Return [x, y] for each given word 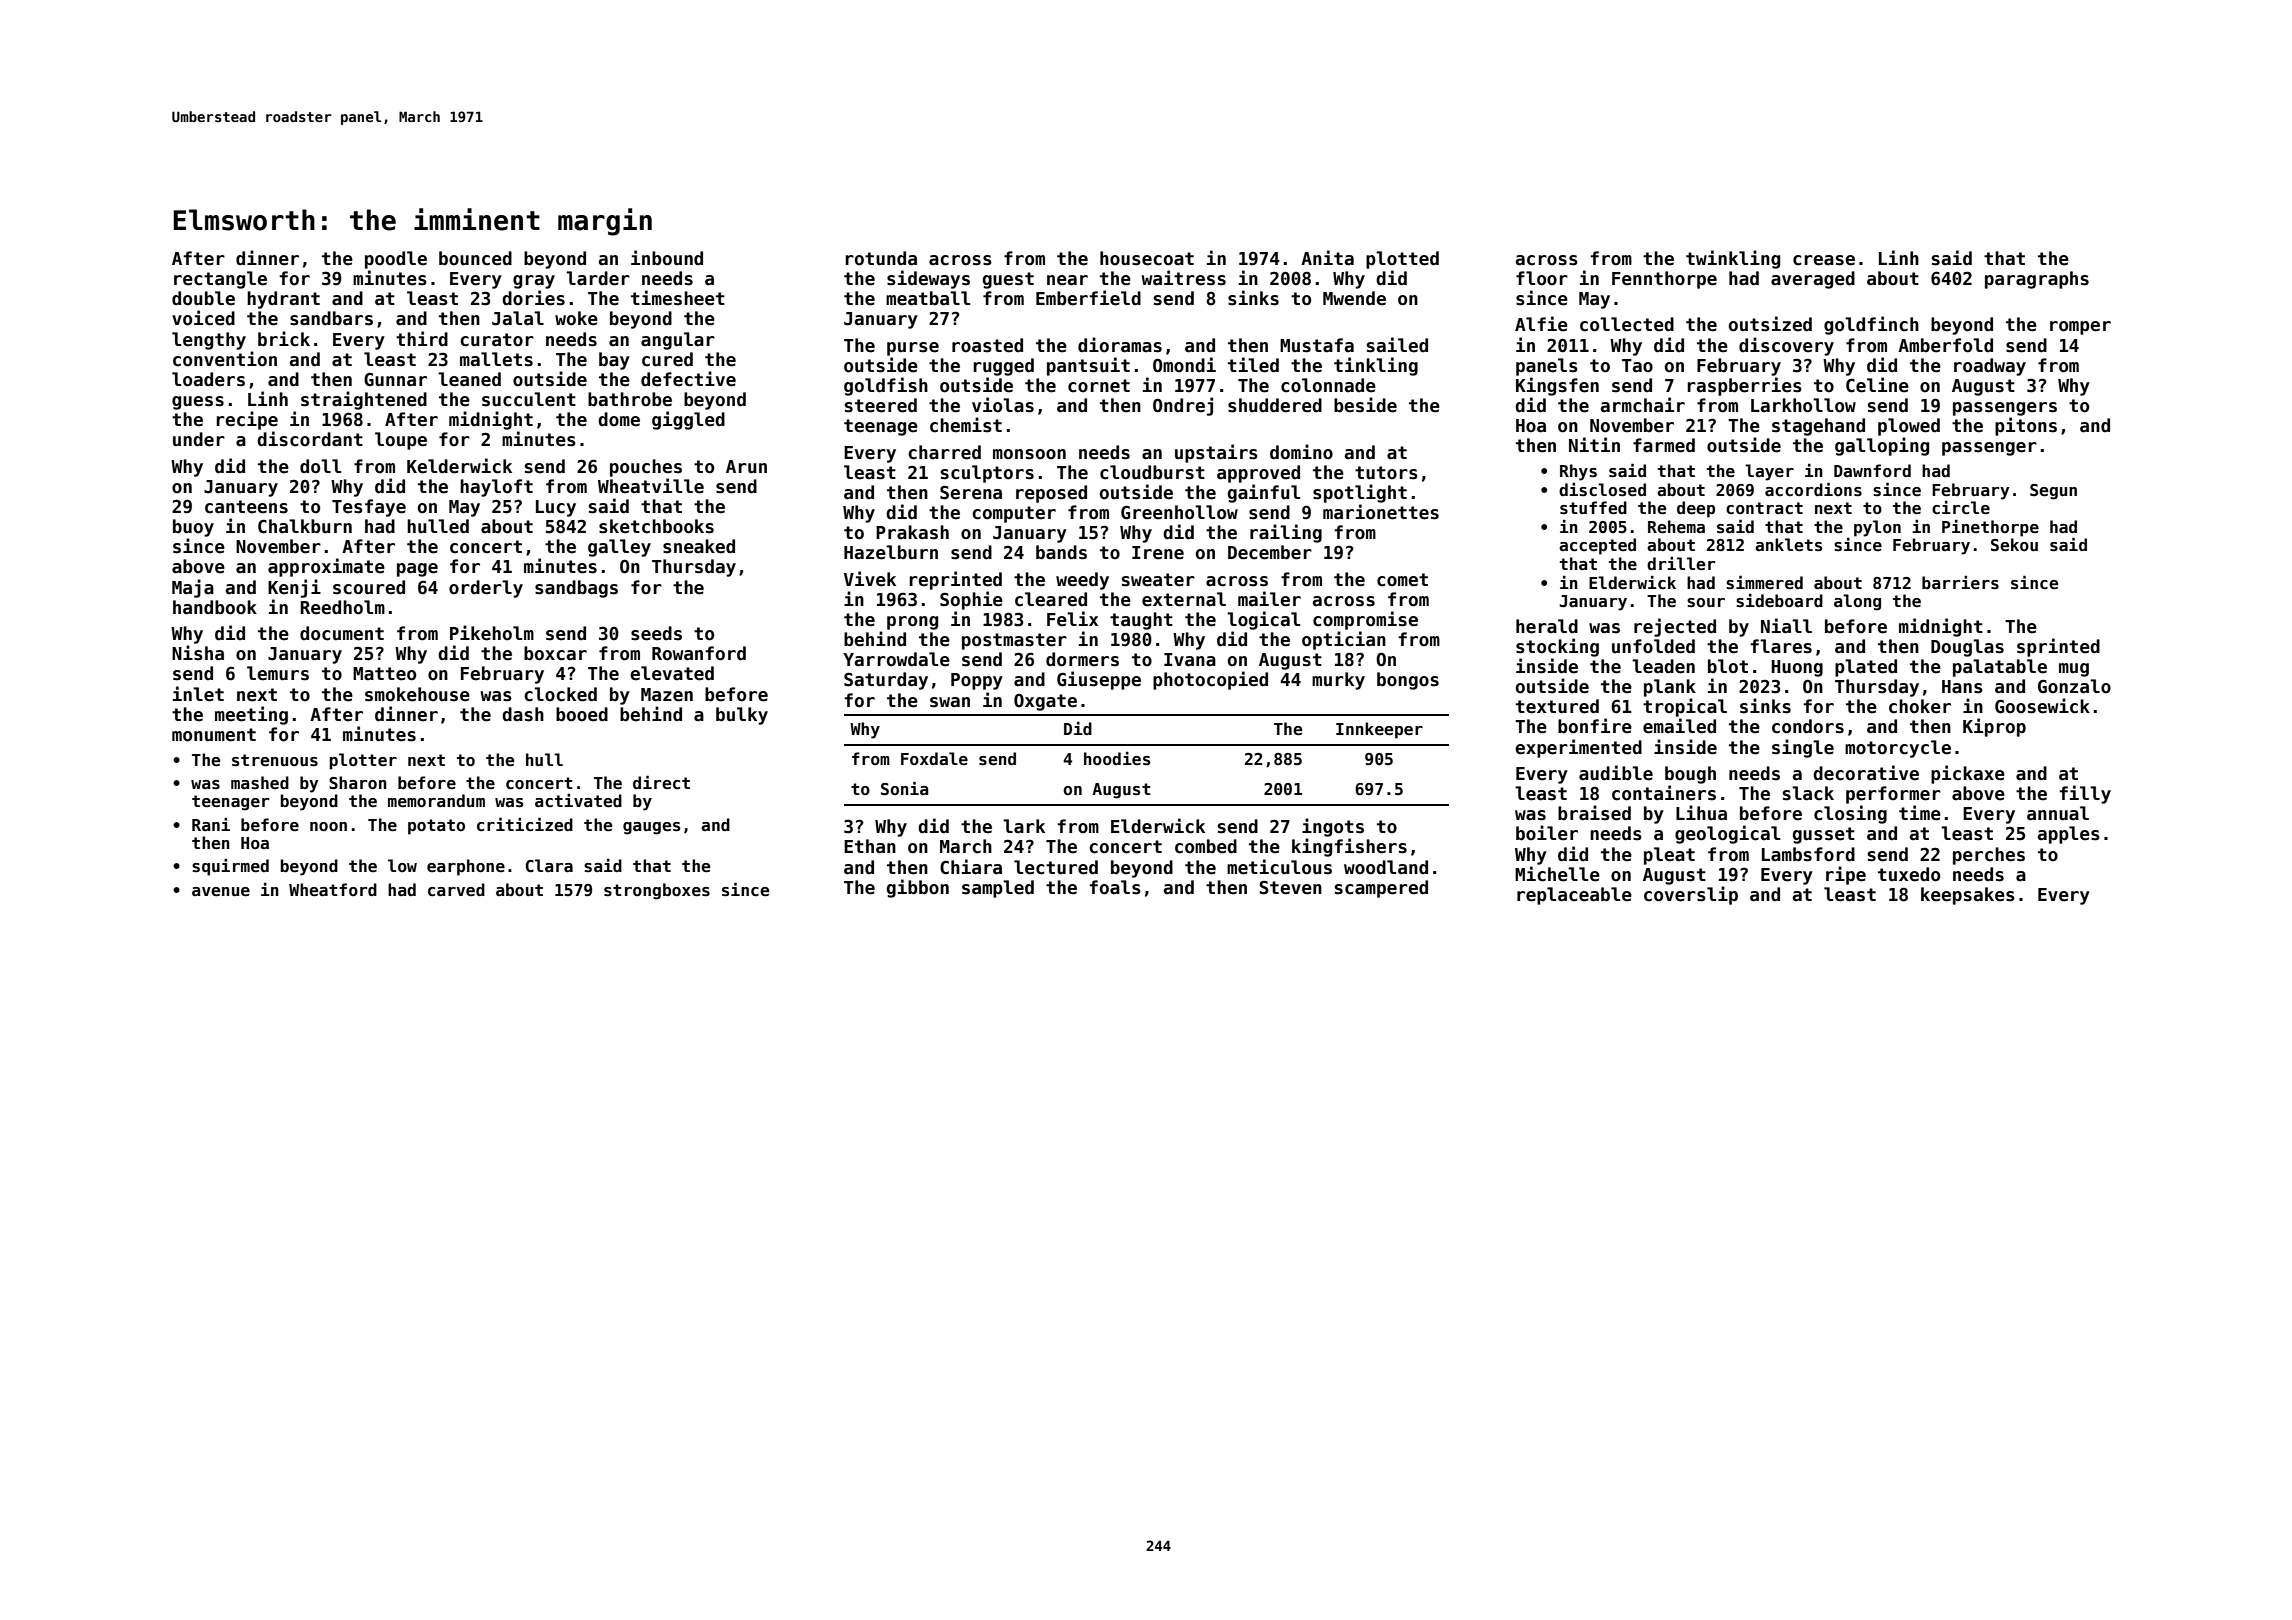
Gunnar [395, 380]
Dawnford [1872, 470]
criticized [525, 825]
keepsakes [1968, 896]
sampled [998, 889]
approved [1258, 474]
